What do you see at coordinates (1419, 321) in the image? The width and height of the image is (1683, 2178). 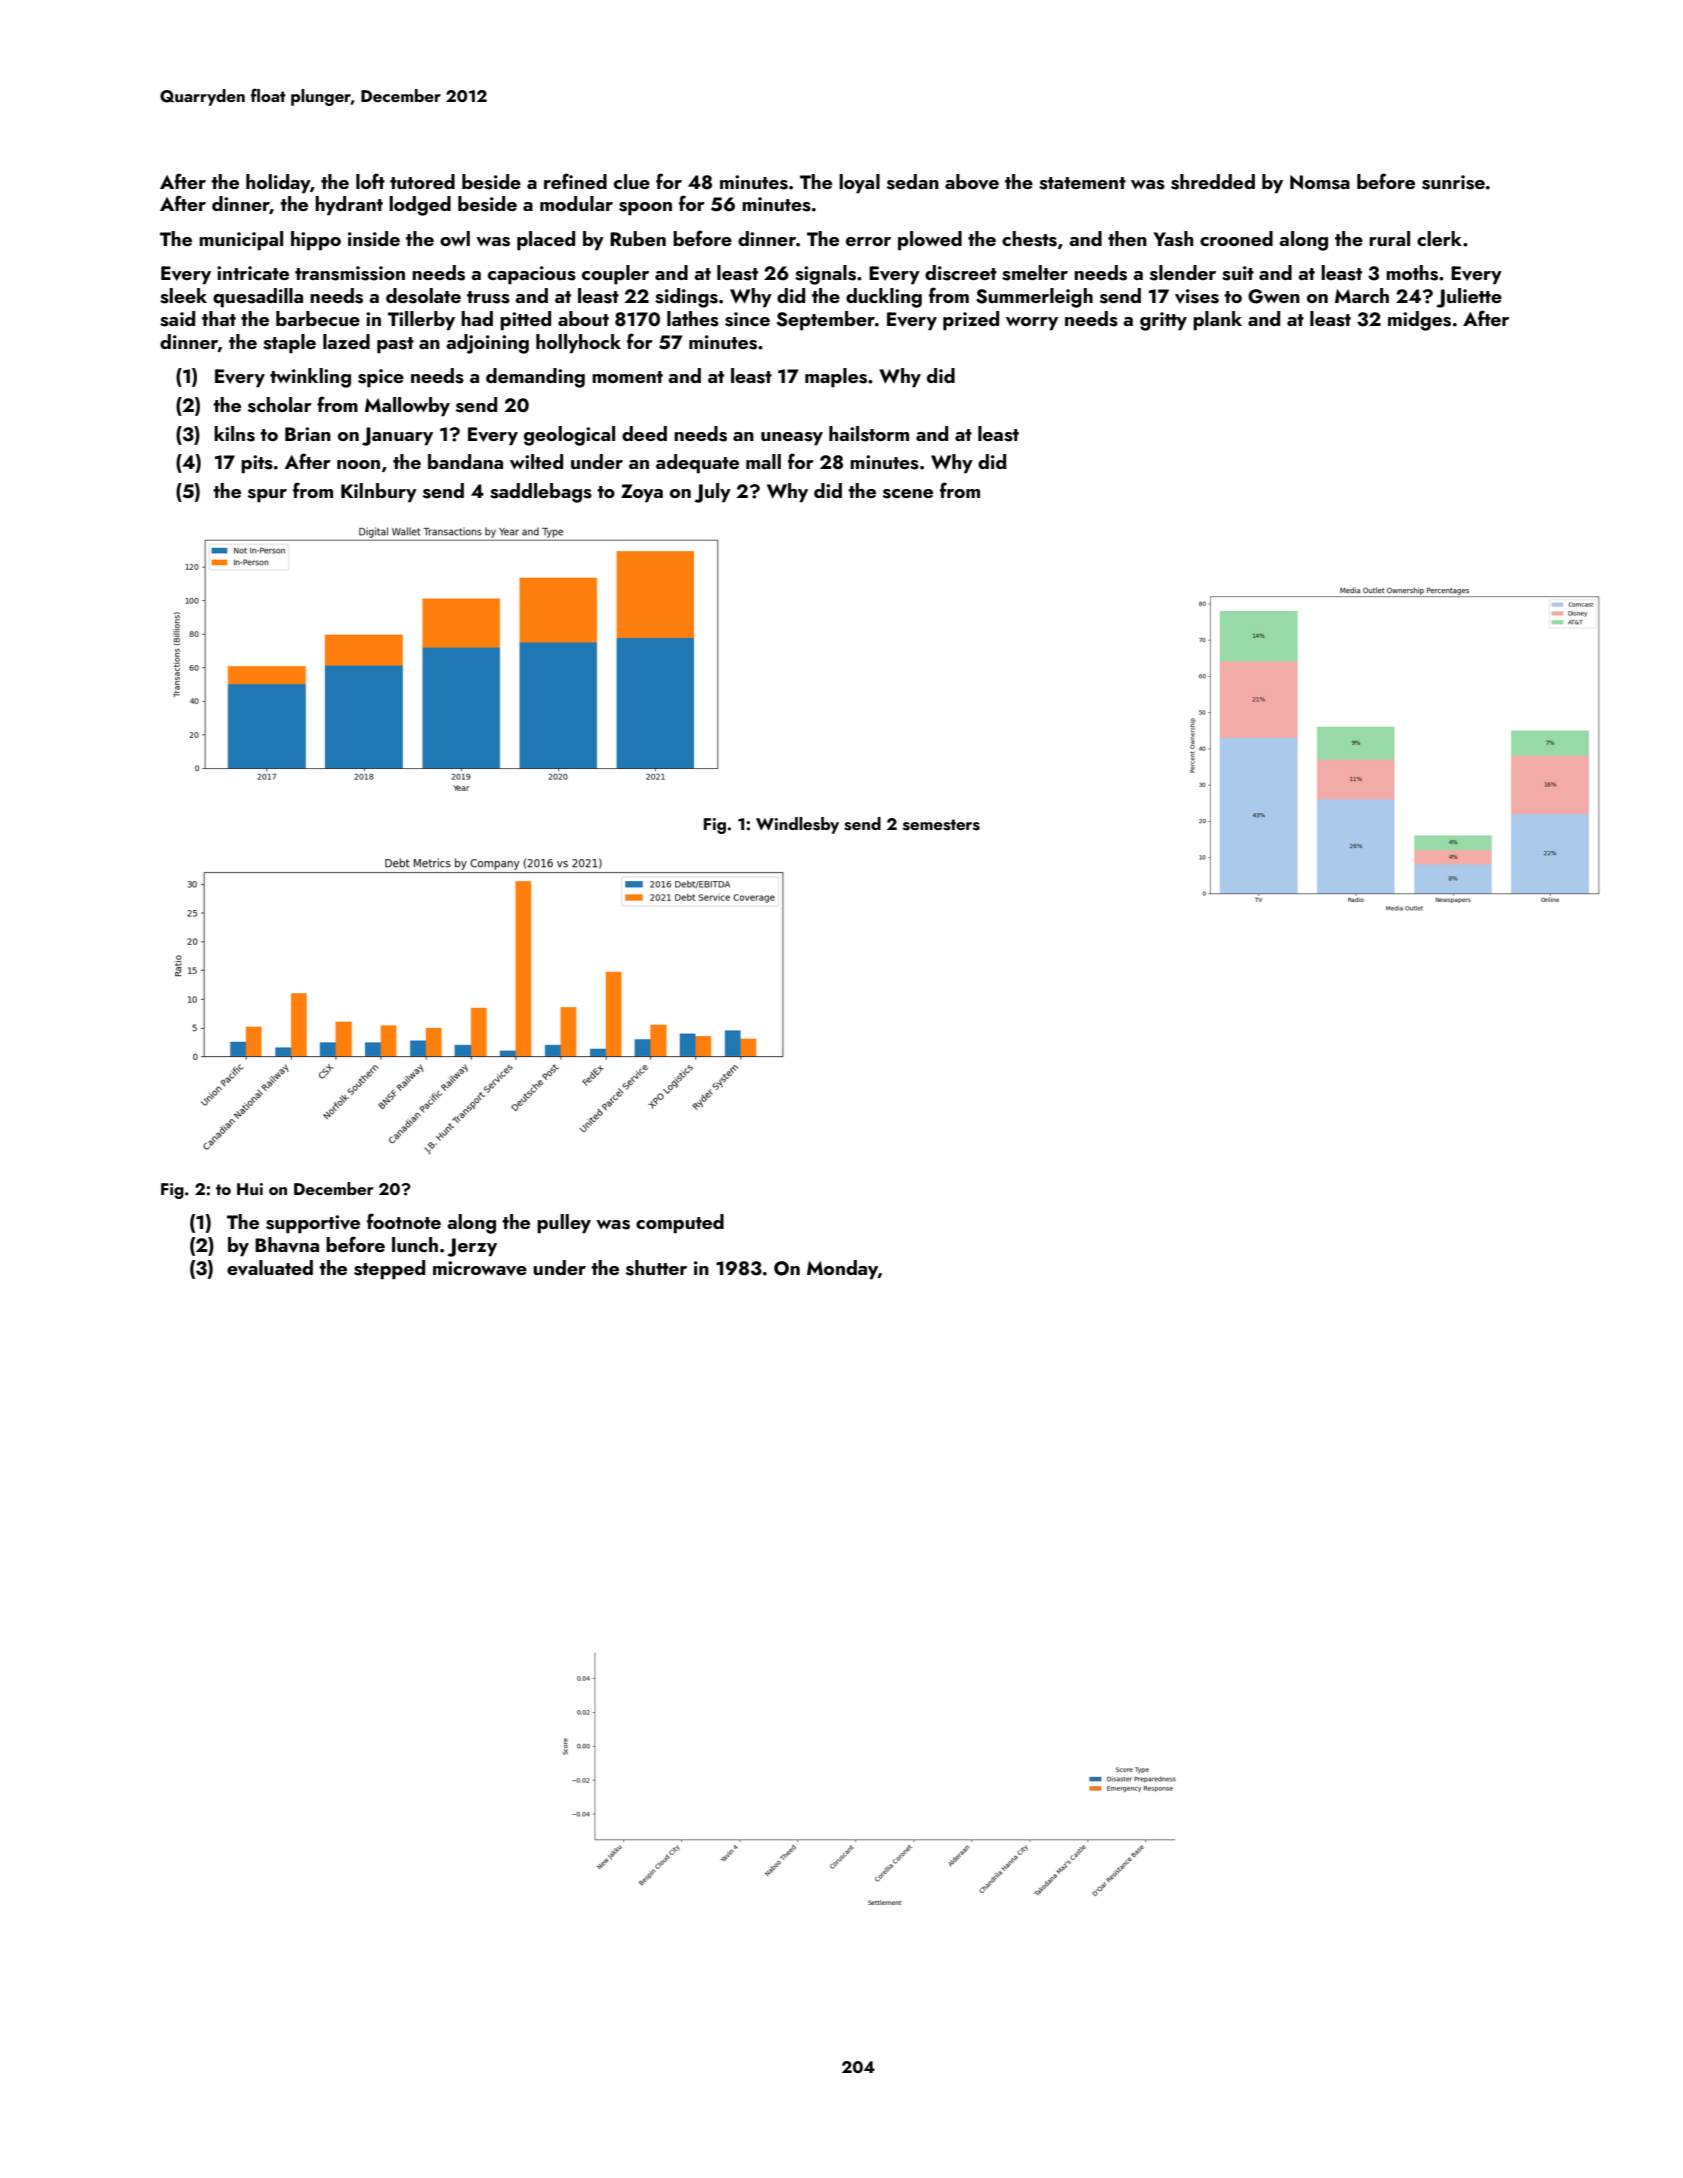 I see `midges` at bounding box center [1419, 321].
